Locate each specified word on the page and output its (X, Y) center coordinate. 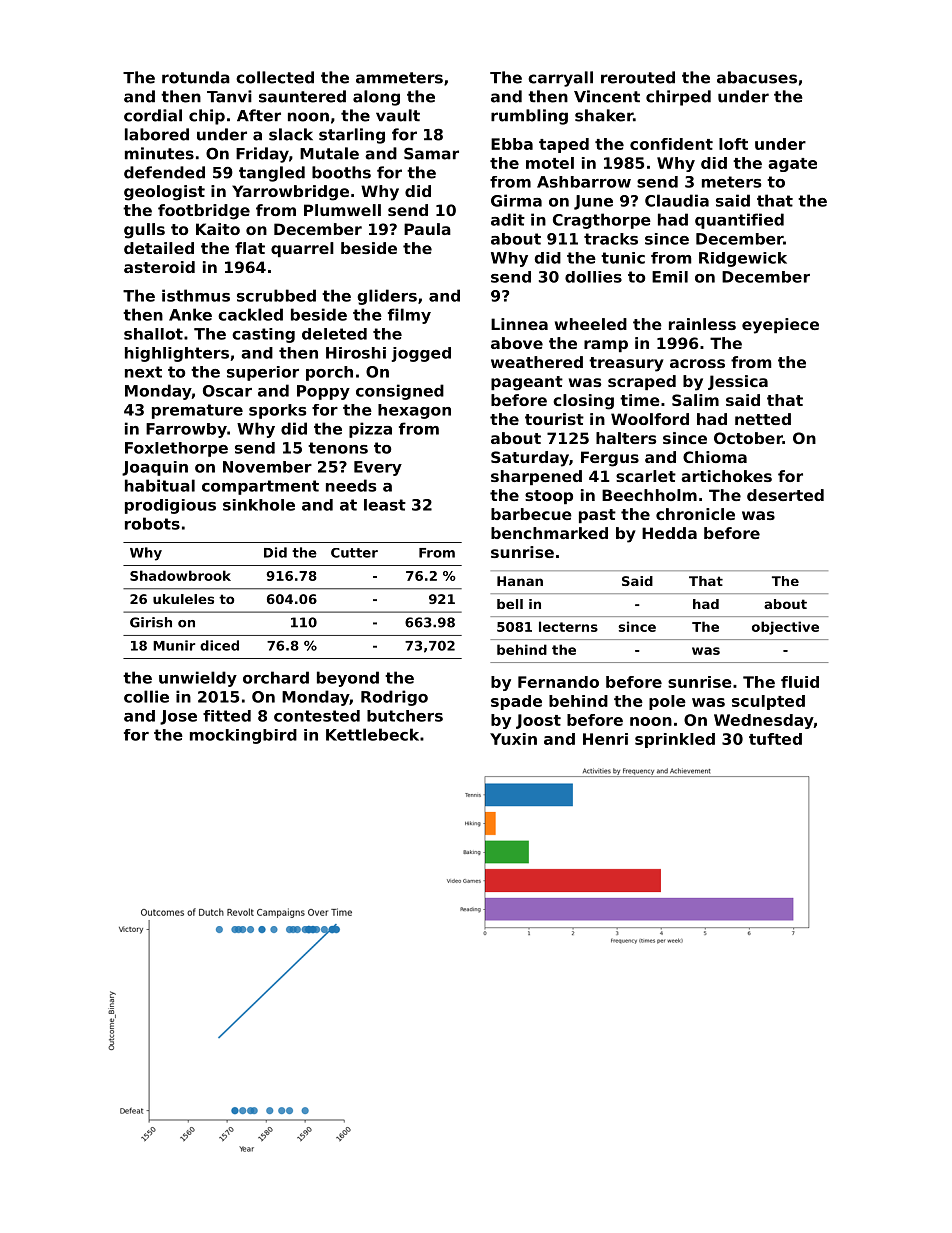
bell (510, 604)
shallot (153, 334)
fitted (227, 716)
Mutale (329, 153)
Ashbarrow (584, 182)
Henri (605, 739)
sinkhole (259, 505)
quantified (739, 221)
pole (667, 702)
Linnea (519, 324)
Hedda (669, 533)
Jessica (738, 382)
